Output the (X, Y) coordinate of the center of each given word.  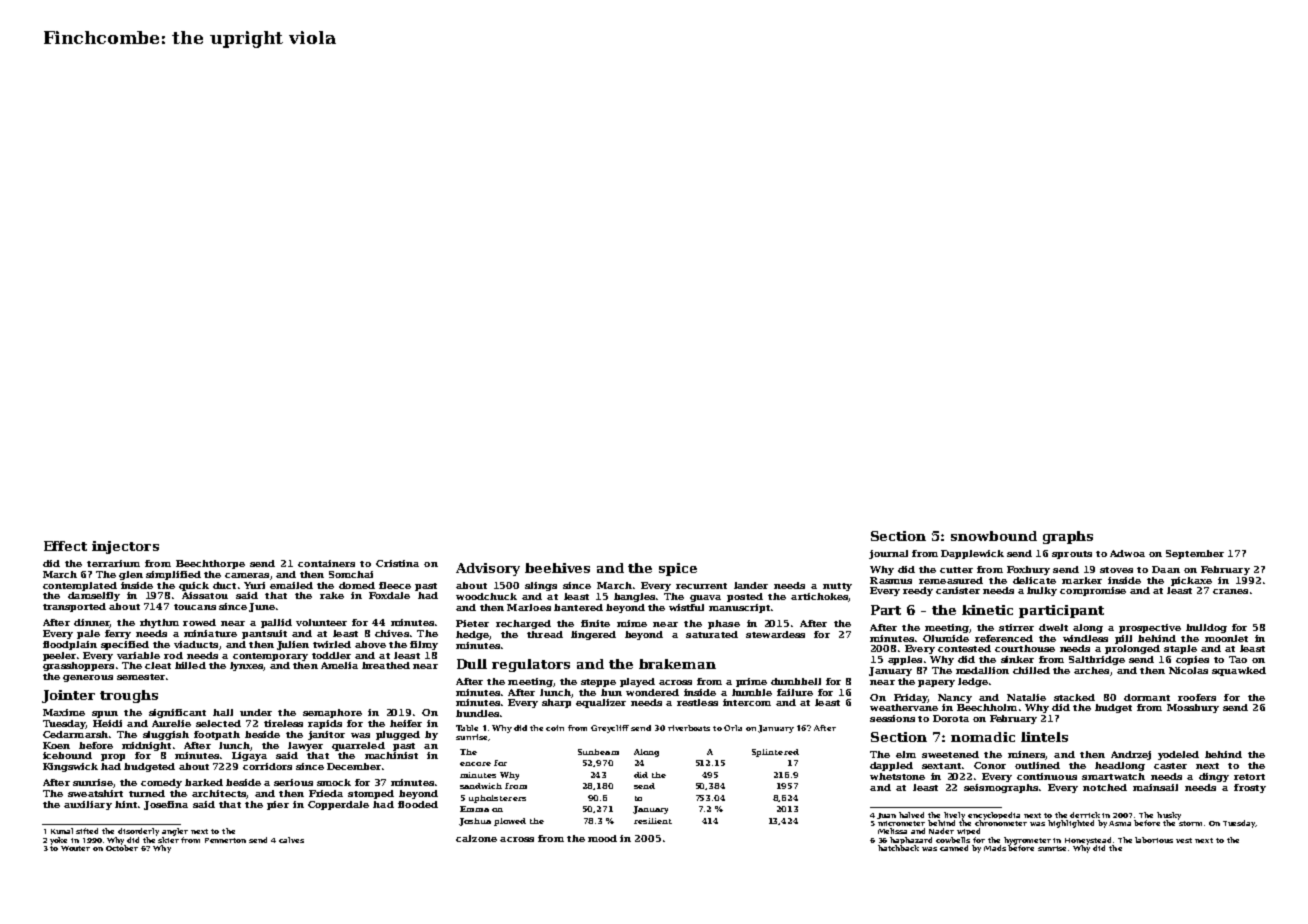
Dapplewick (972, 554)
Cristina (397, 563)
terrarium (113, 563)
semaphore (332, 713)
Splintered (775, 753)
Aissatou (205, 595)
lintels (1044, 737)
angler (175, 832)
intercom (747, 702)
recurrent (701, 586)
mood (602, 838)
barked (204, 782)
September (1195, 554)
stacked (1074, 697)
